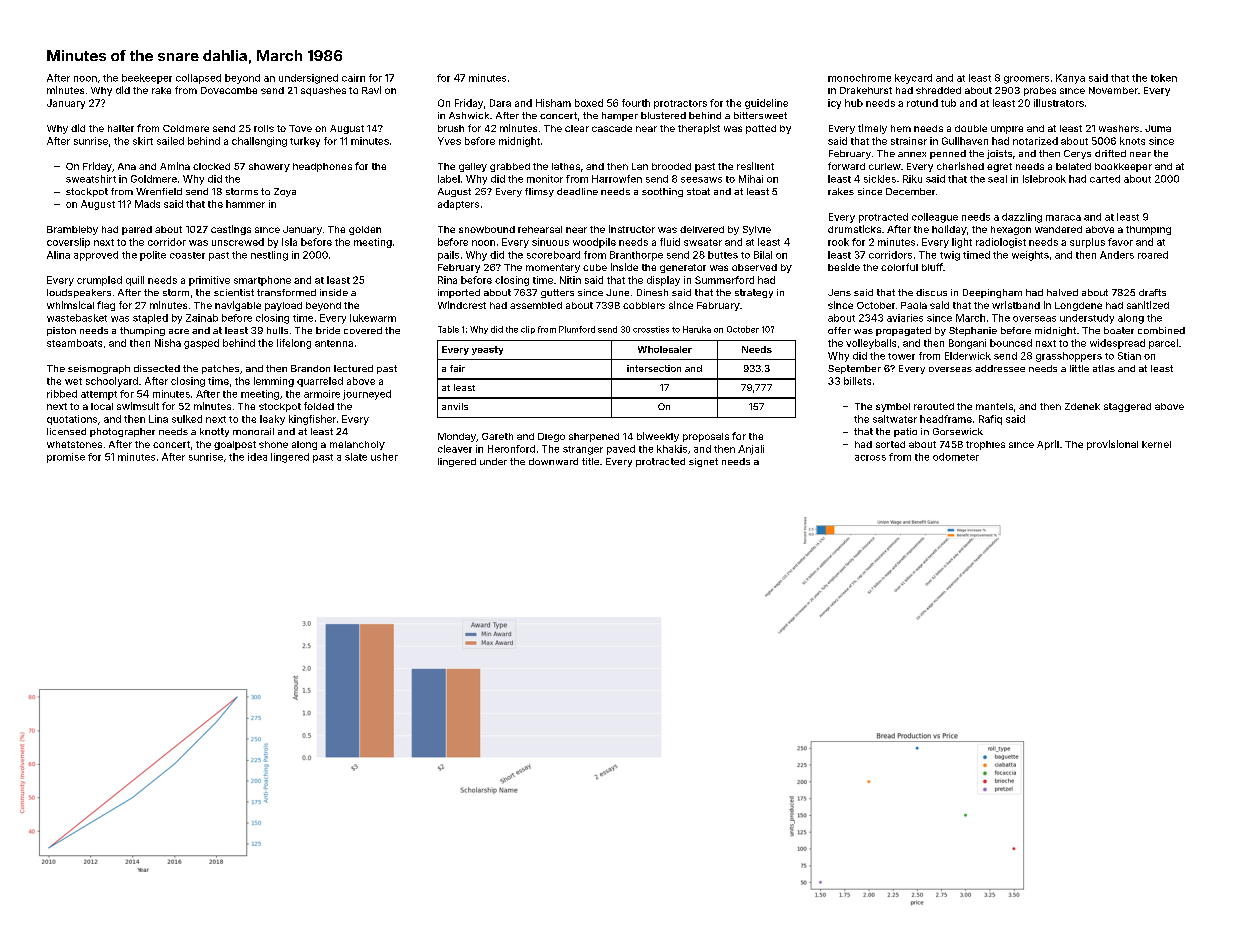  Describe the element at coordinates (285, 192) in the screenshot. I see `Zoya` at that location.
